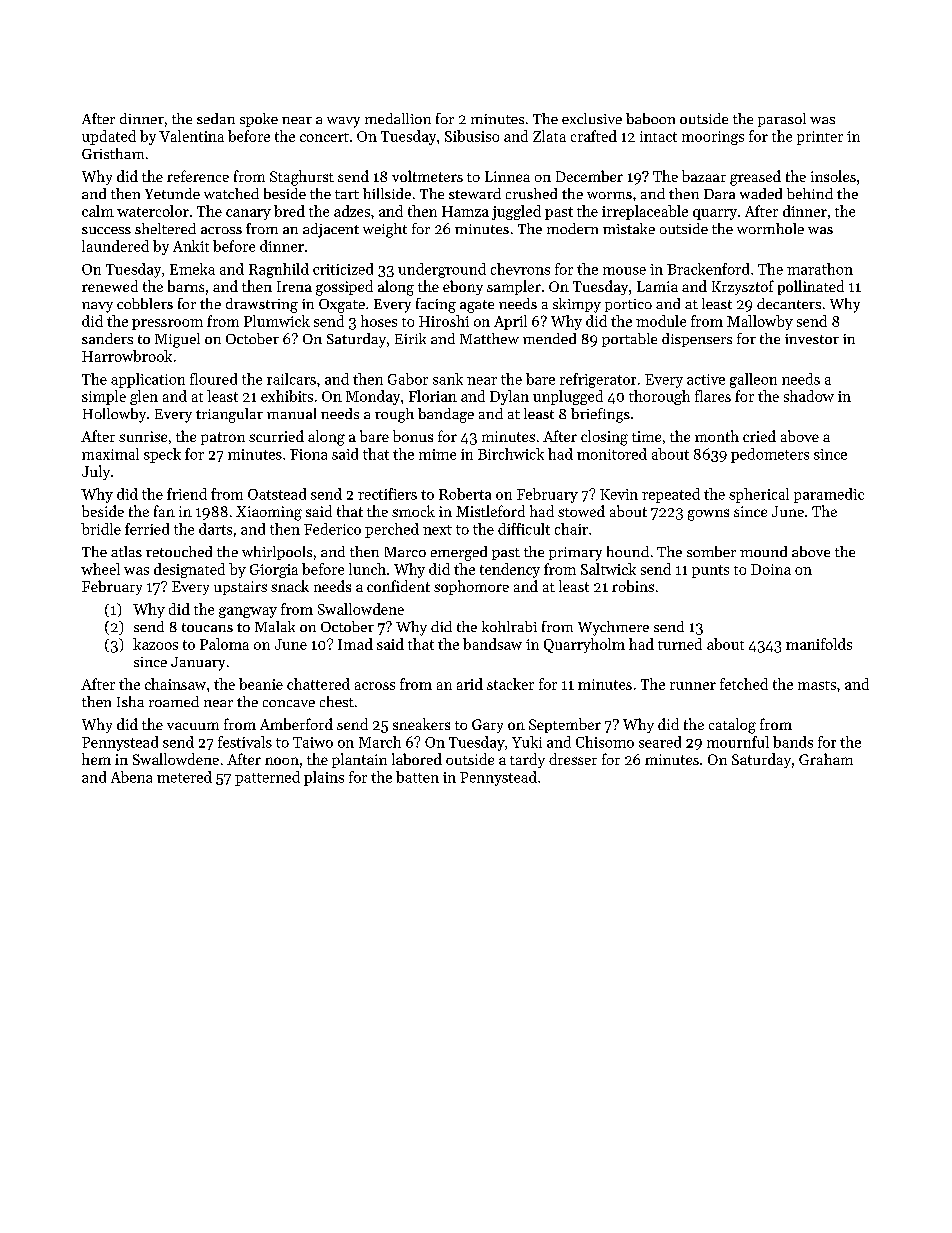 This document has width=952, height=1233. What do you see at coordinates (459, 553) in the document?
I see `emerged` at bounding box center [459, 553].
